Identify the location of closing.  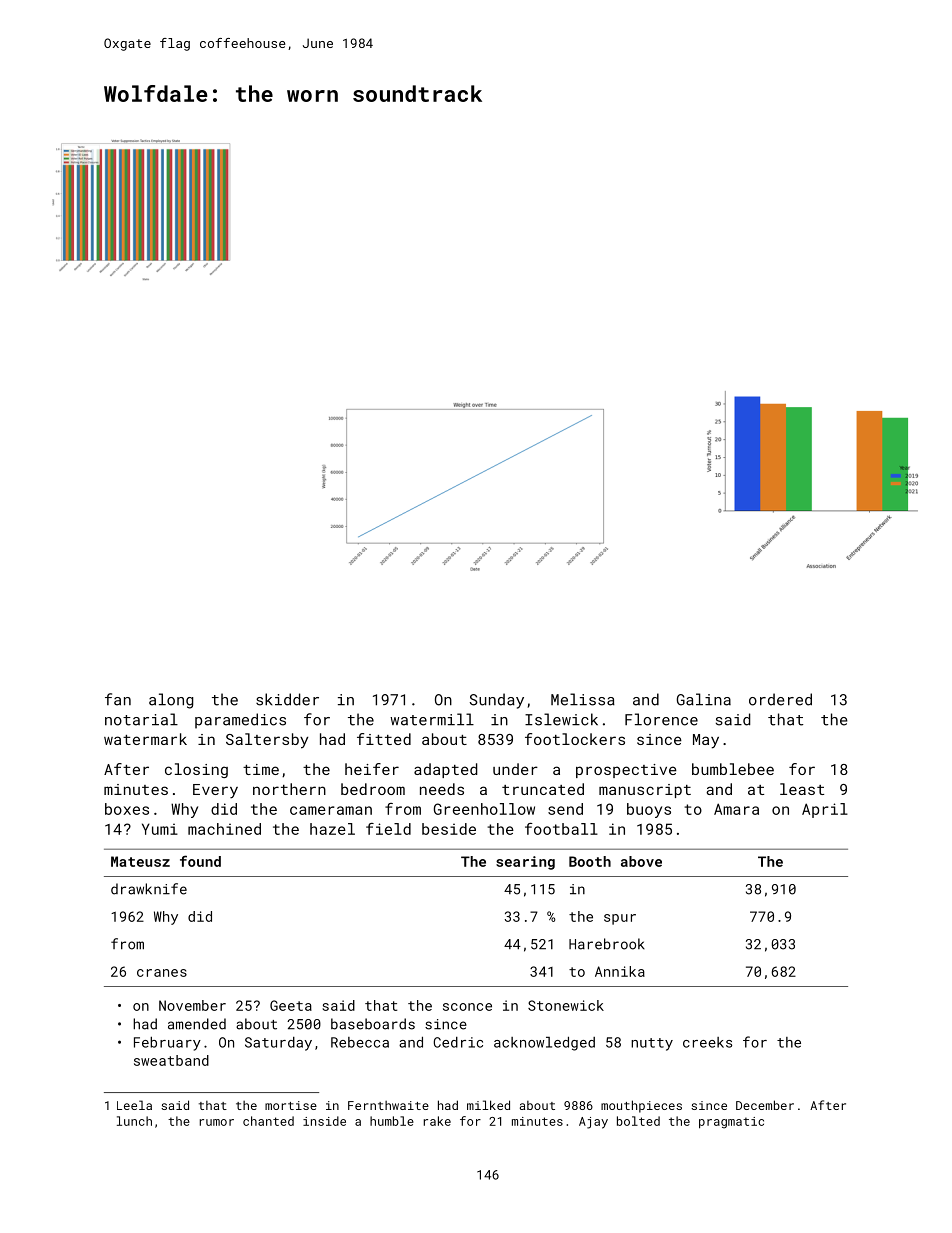
(196, 770).
